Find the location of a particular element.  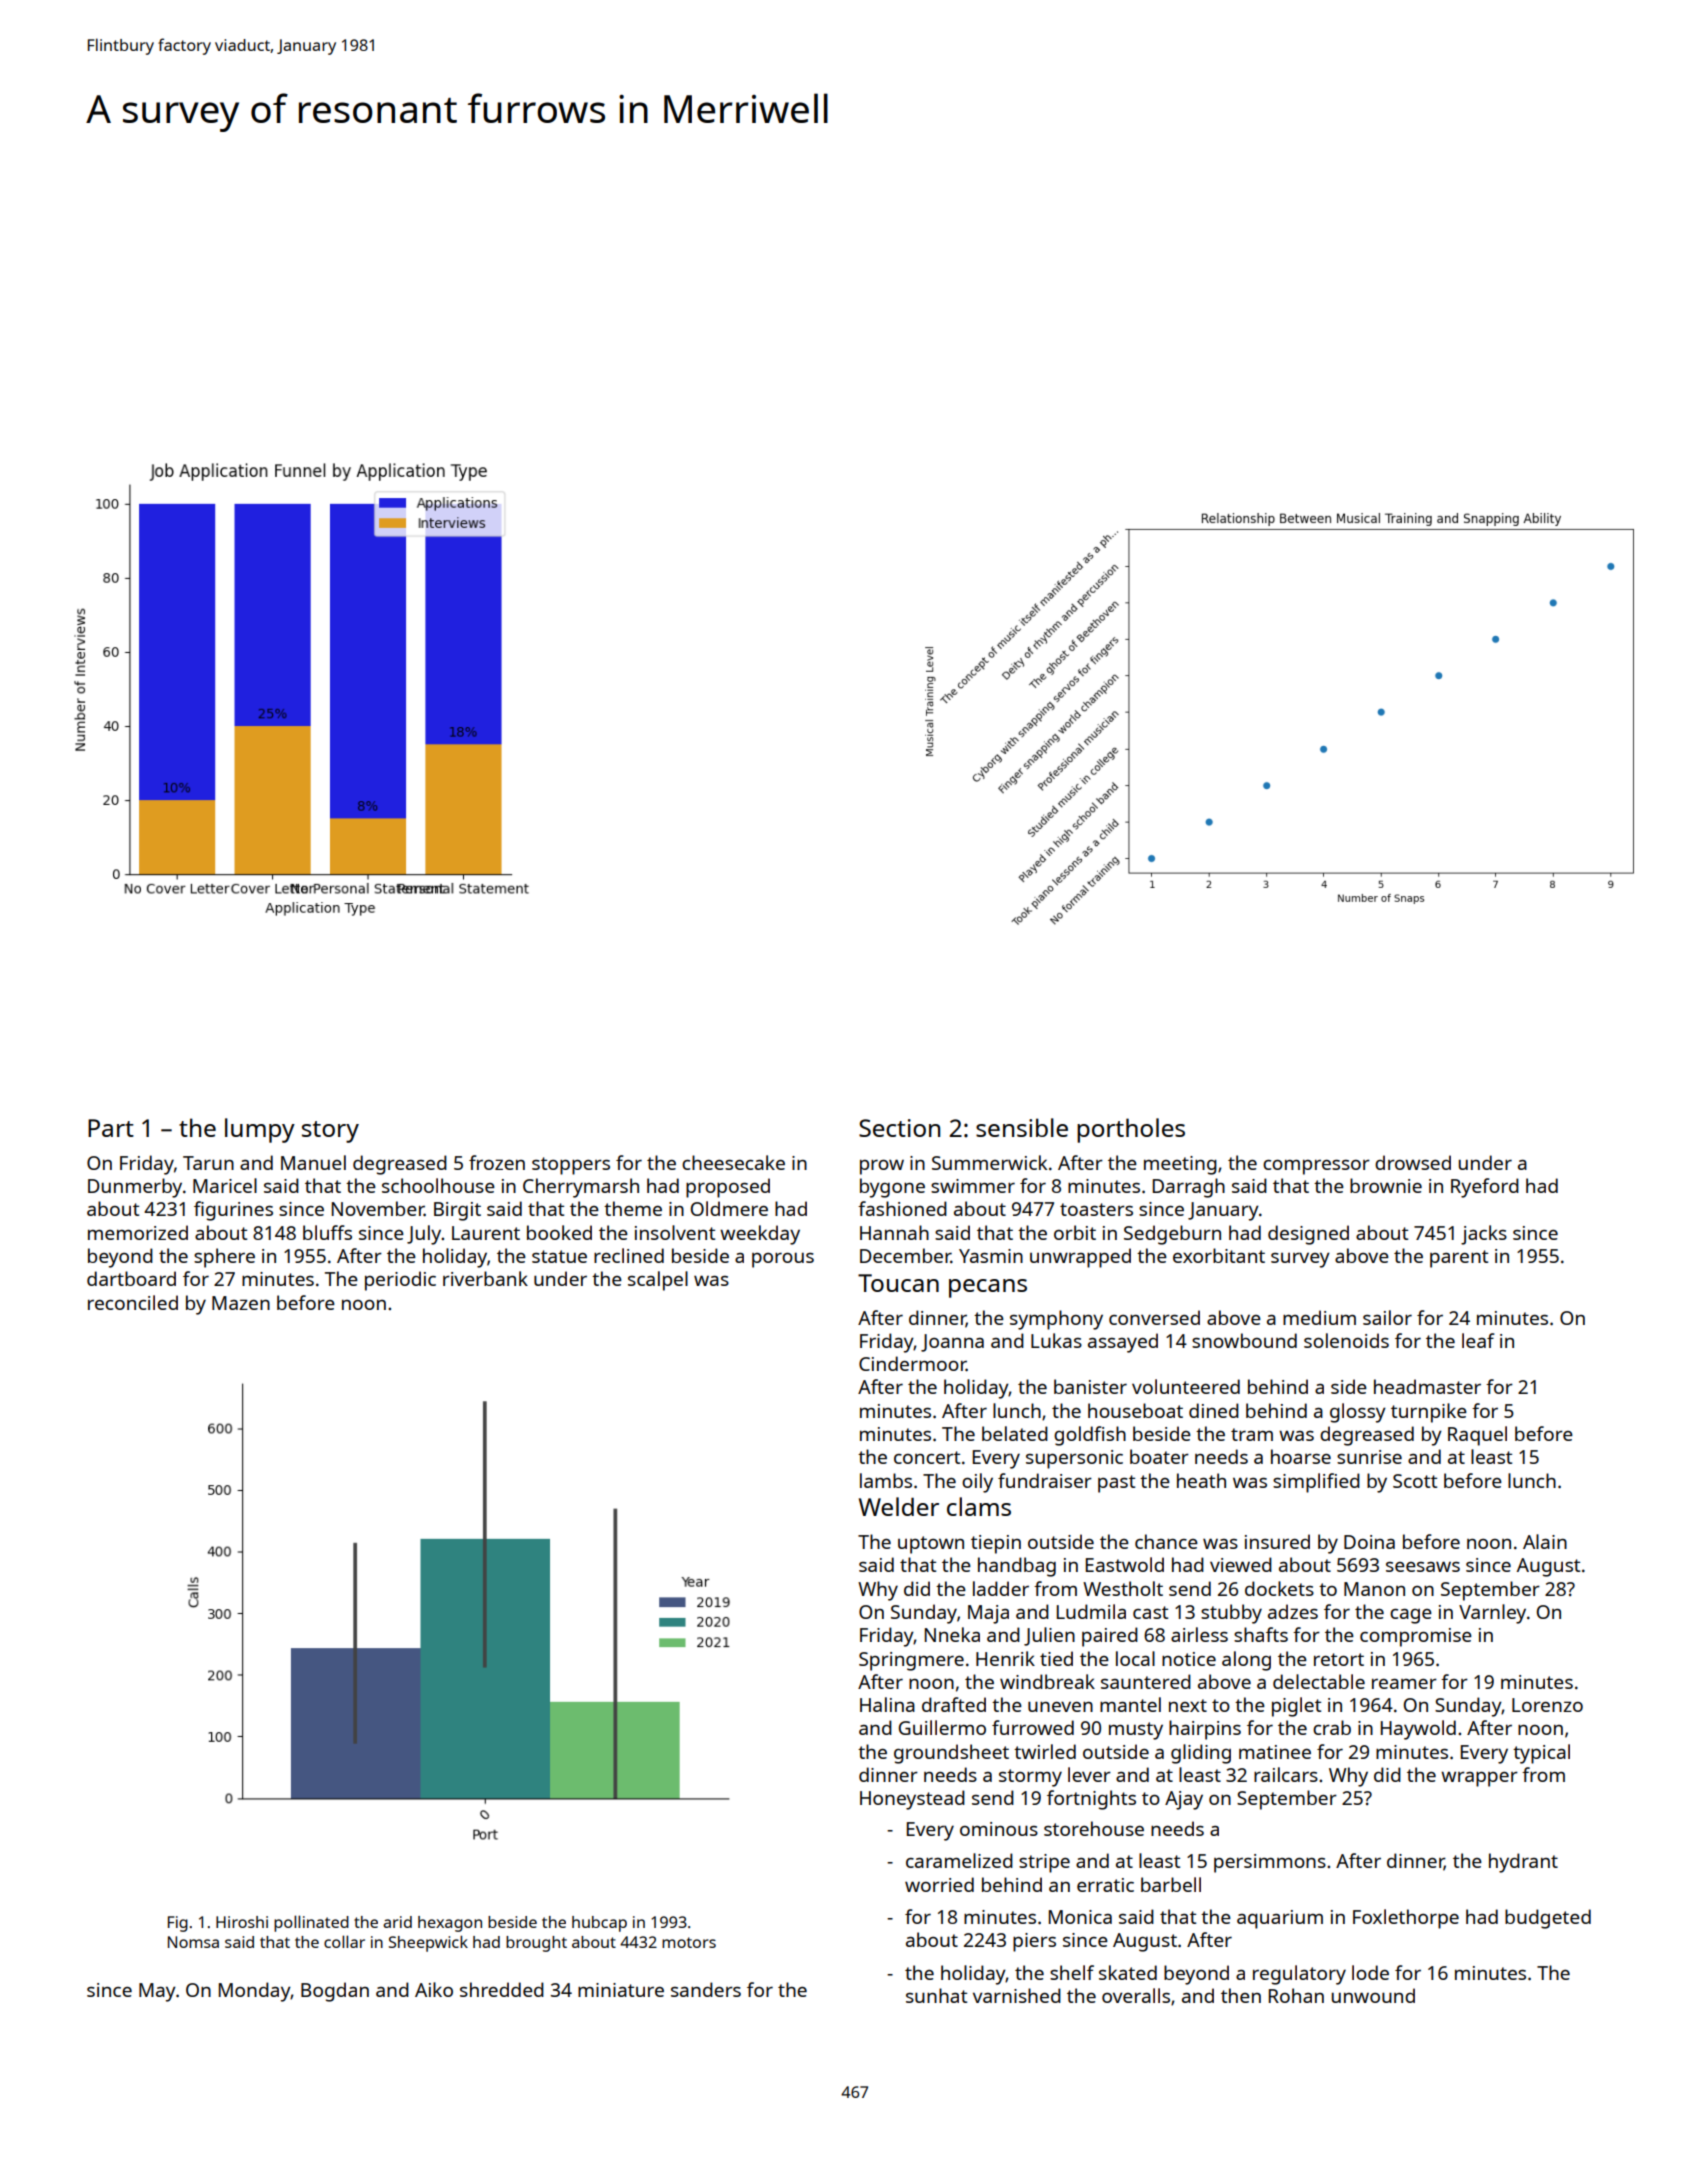

Mazen is located at coordinates (241, 1303).
